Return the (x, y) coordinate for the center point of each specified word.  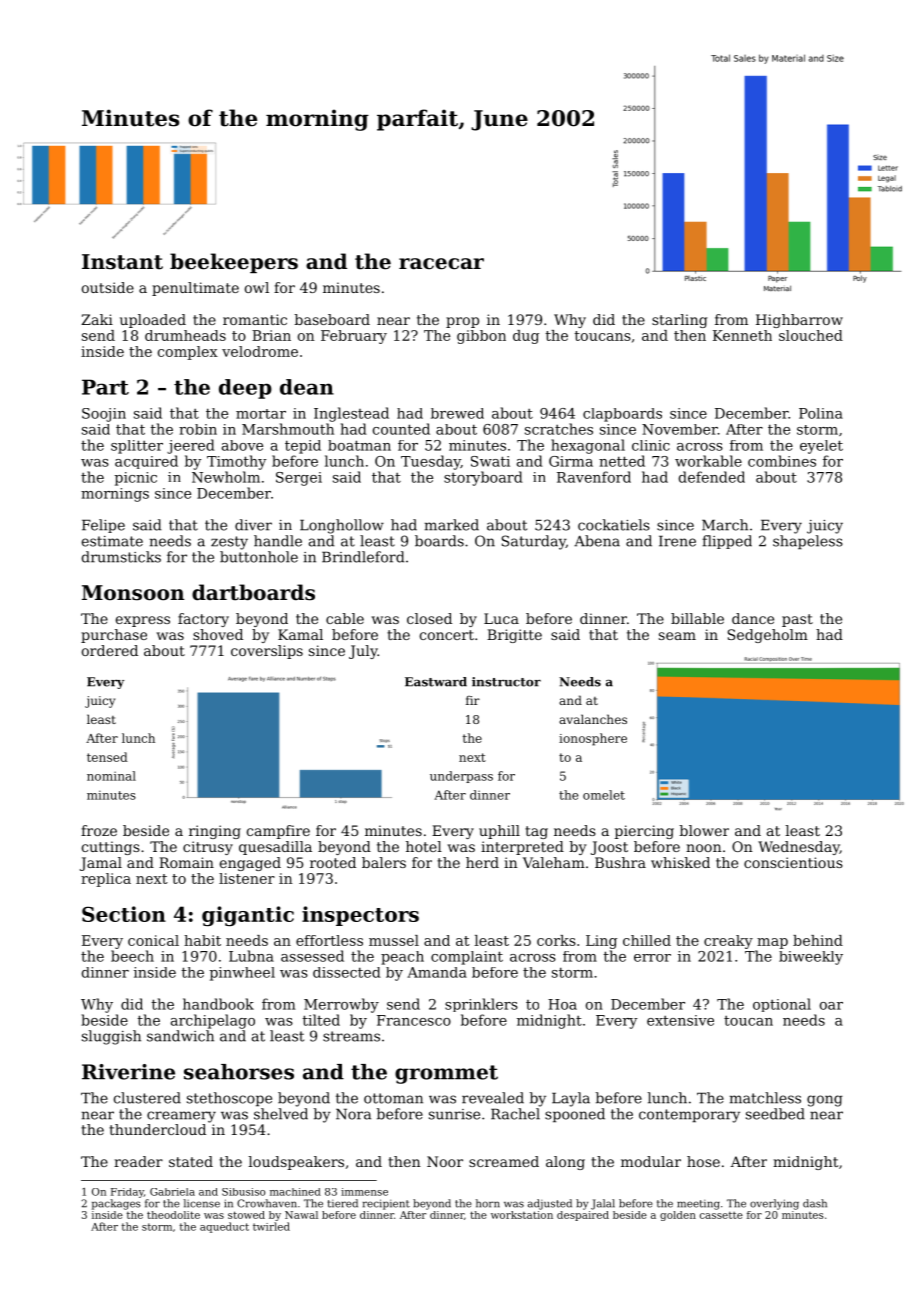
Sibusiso (243, 1192)
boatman (359, 445)
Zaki (97, 319)
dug (526, 337)
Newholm (226, 477)
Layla (571, 1099)
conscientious (793, 862)
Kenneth (742, 335)
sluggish (111, 1037)
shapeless (808, 542)
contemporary (689, 1116)
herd (482, 862)
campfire (278, 832)
